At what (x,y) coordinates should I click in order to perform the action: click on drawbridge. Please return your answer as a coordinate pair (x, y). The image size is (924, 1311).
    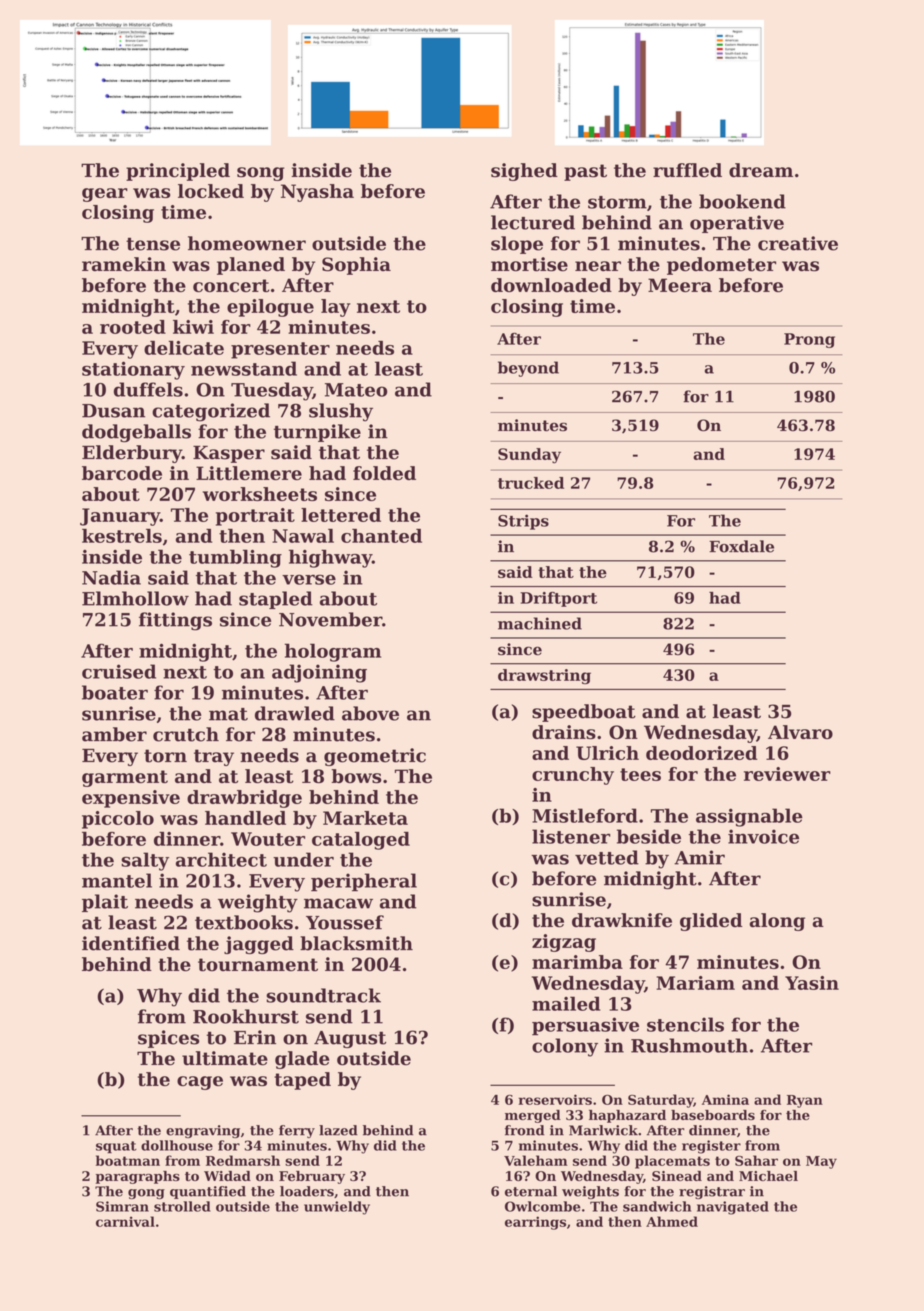
    Looking at the image, I should click on (244, 799).
